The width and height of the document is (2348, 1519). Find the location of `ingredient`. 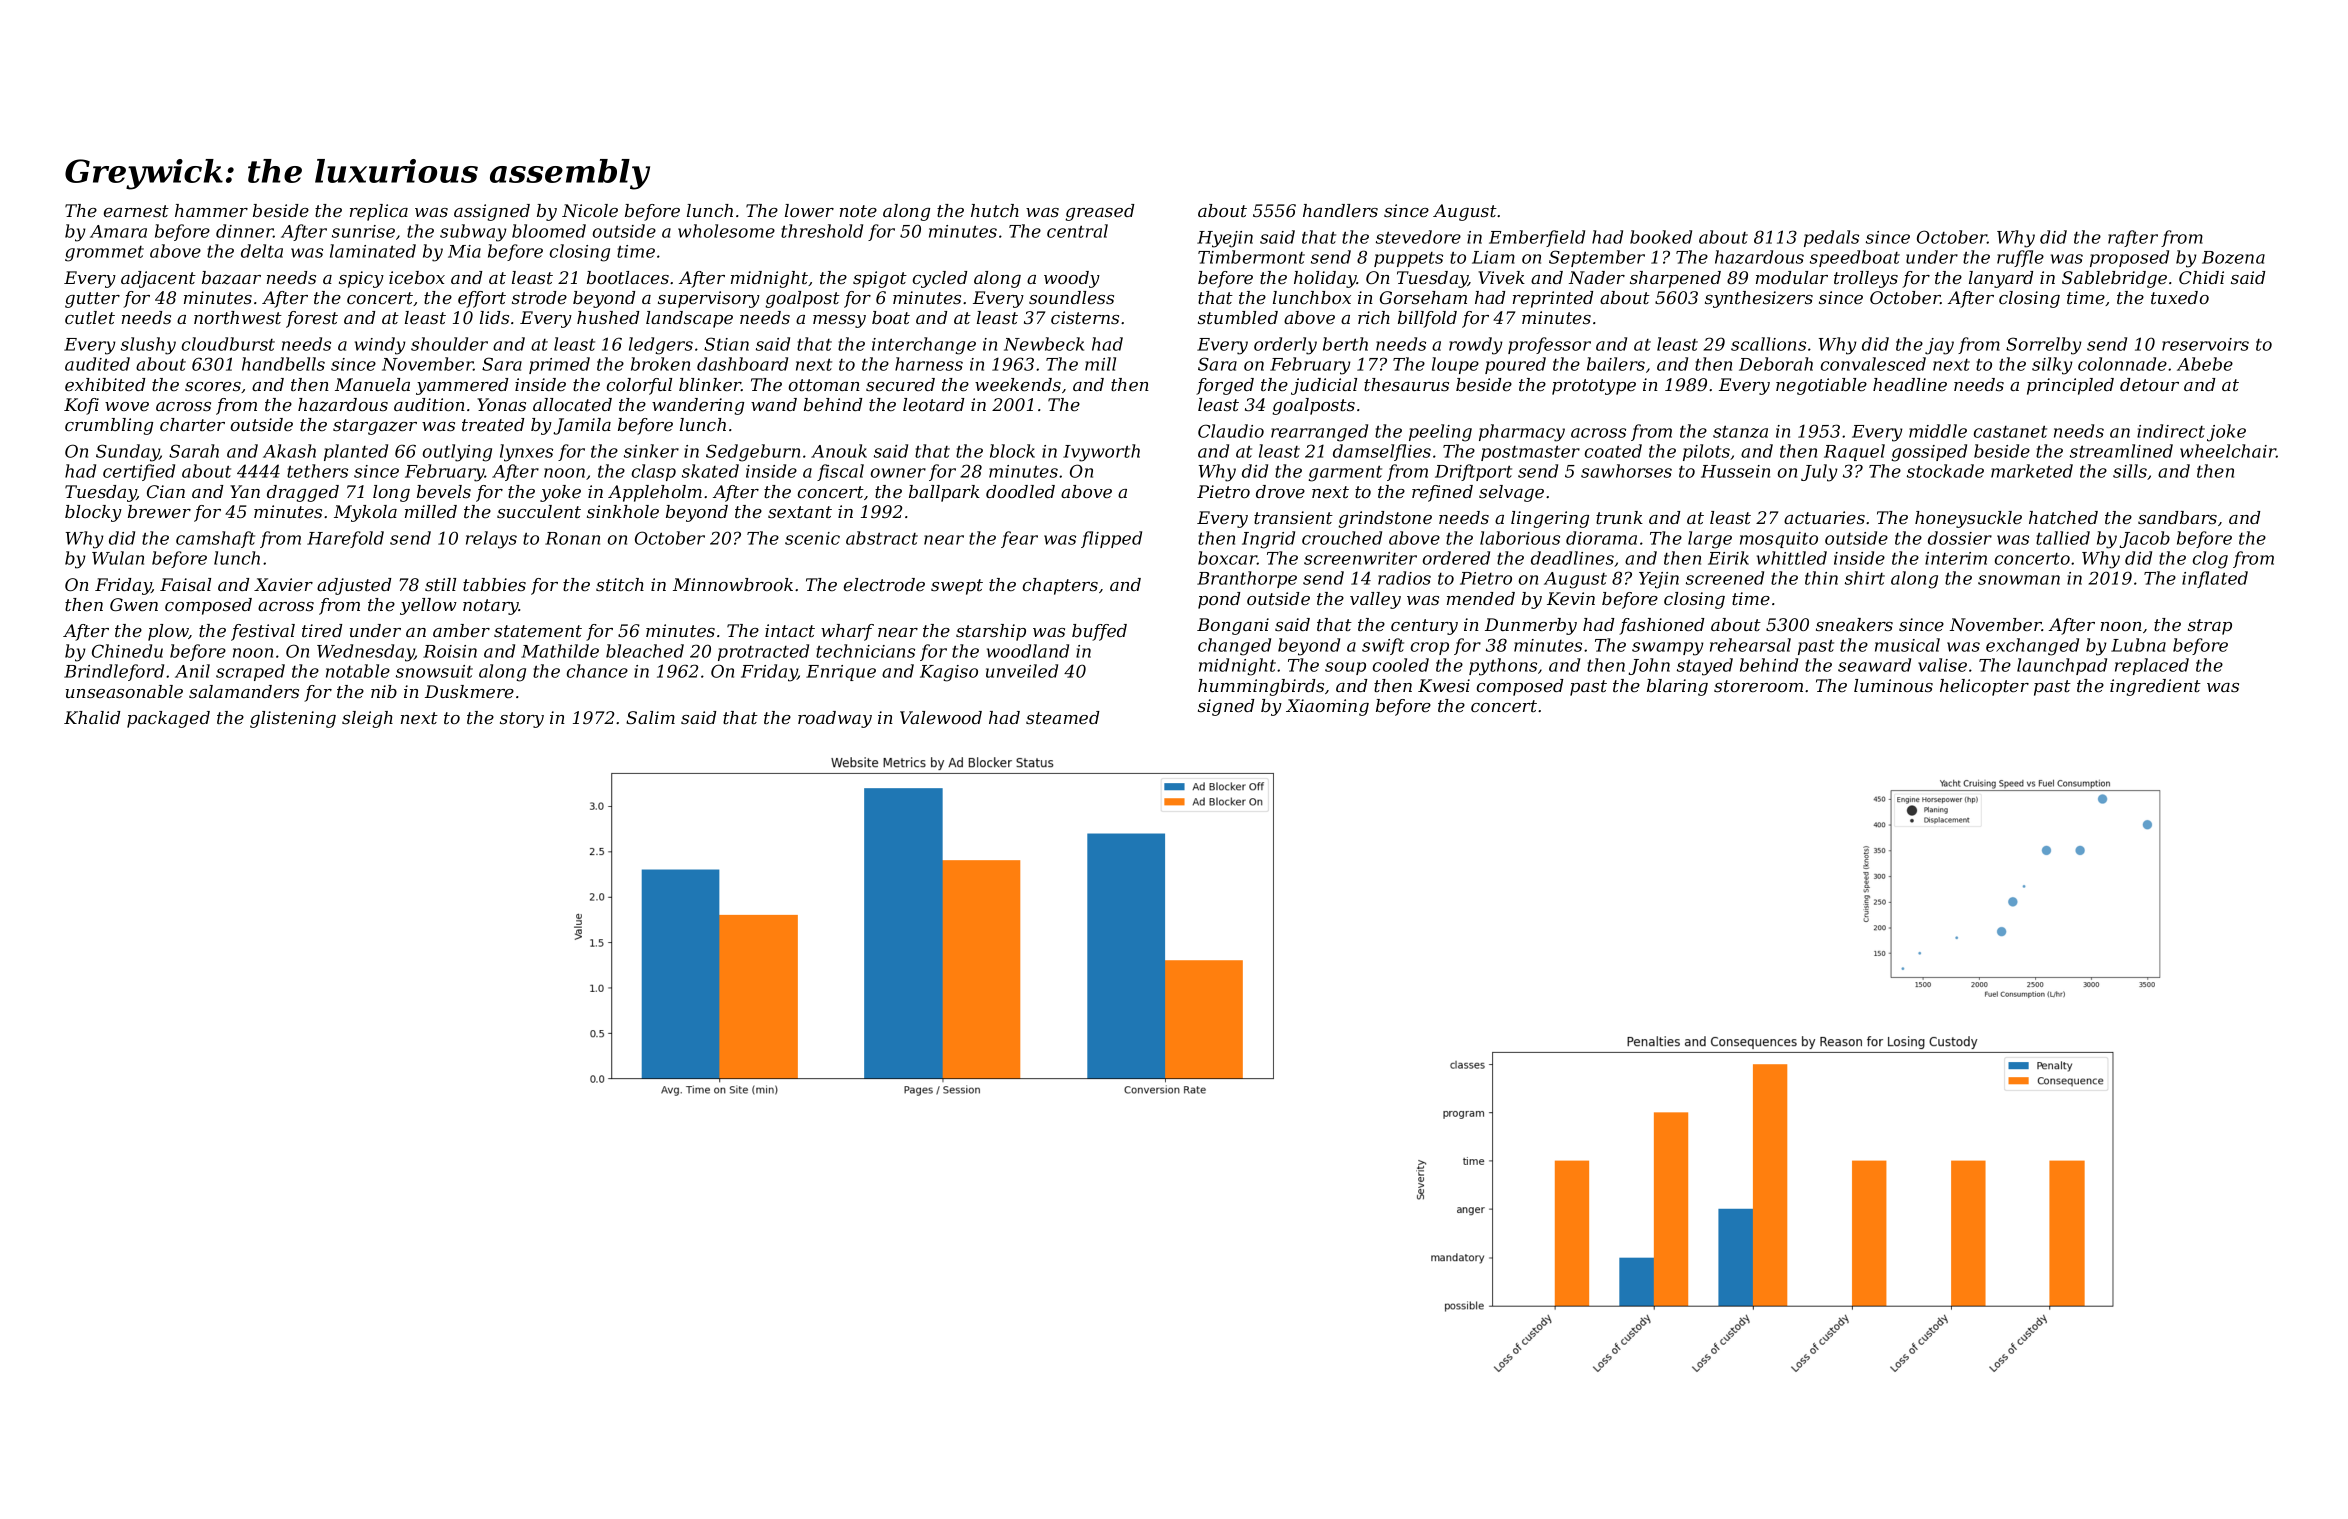

ingredient is located at coordinates (2155, 687).
